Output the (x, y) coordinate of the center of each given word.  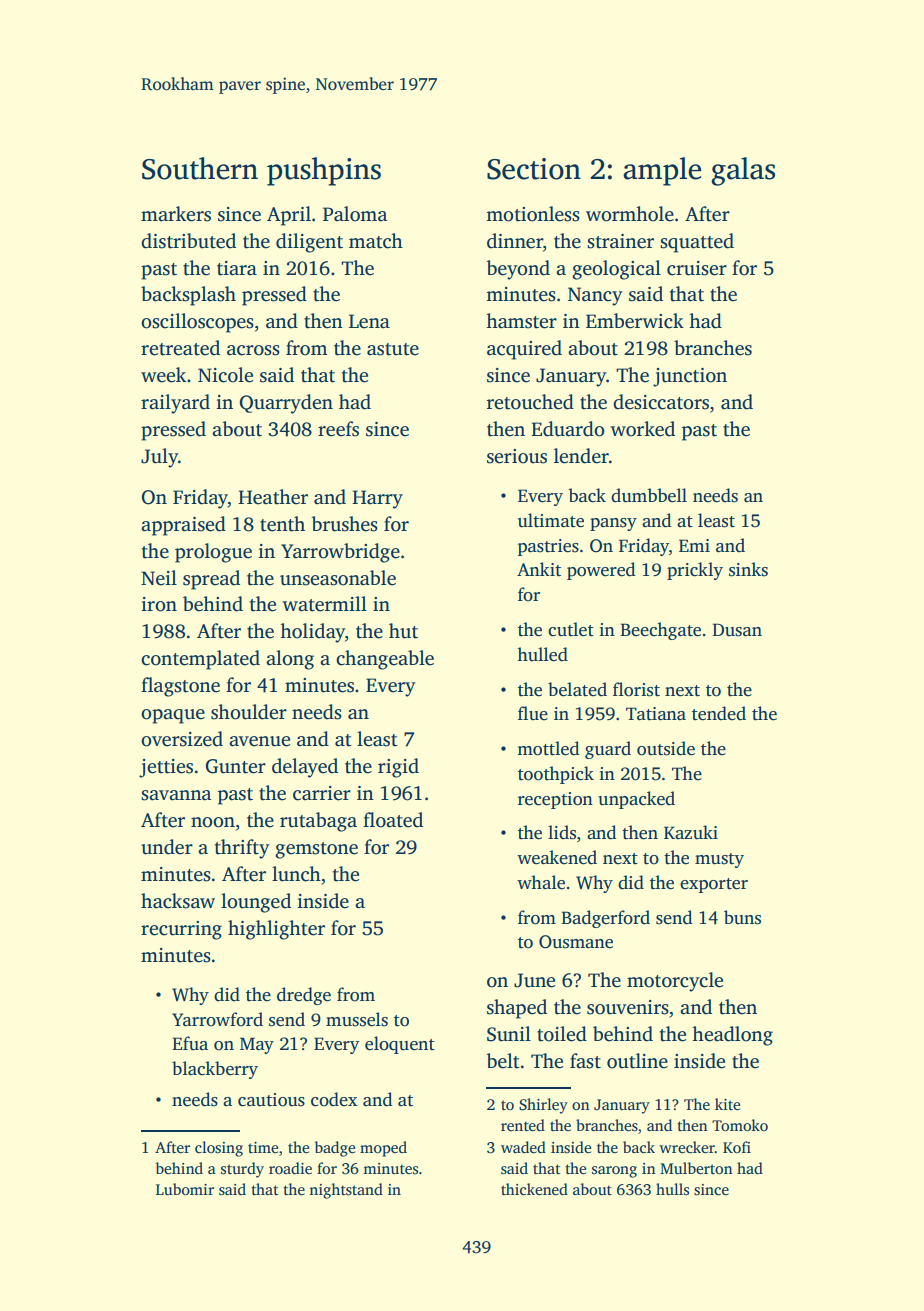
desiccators (661, 402)
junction (690, 377)
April (289, 216)
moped (383, 1149)
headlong (733, 1036)
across (253, 350)
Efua (190, 1043)
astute (393, 349)
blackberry (215, 1070)
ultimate (551, 520)
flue (533, 713)
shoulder (249, 712)
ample (662, 171)
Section (534, 169)
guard (608, 750)
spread (211, 580)
